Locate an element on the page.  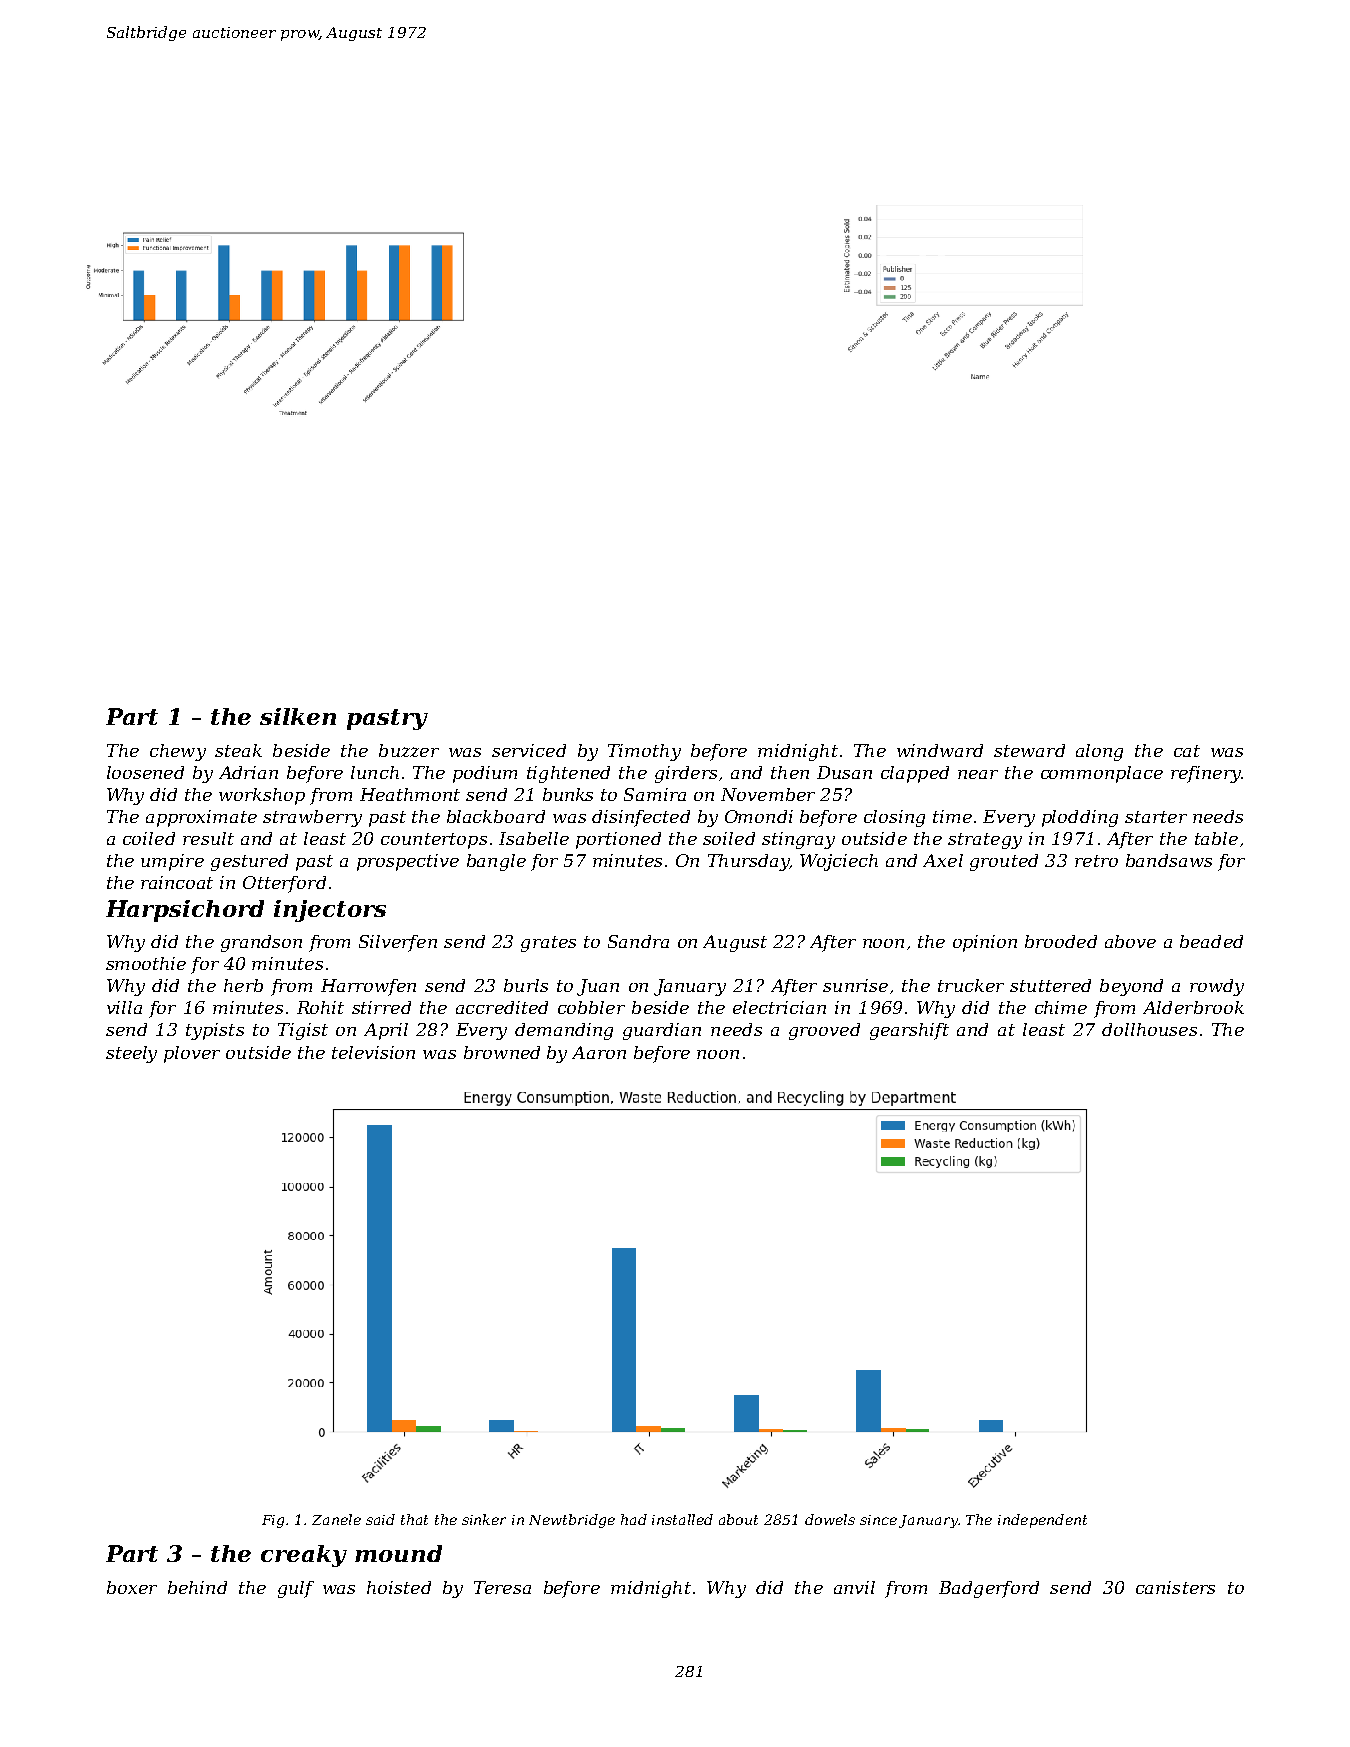
cobbler is located at coordinates (591, 1007).
